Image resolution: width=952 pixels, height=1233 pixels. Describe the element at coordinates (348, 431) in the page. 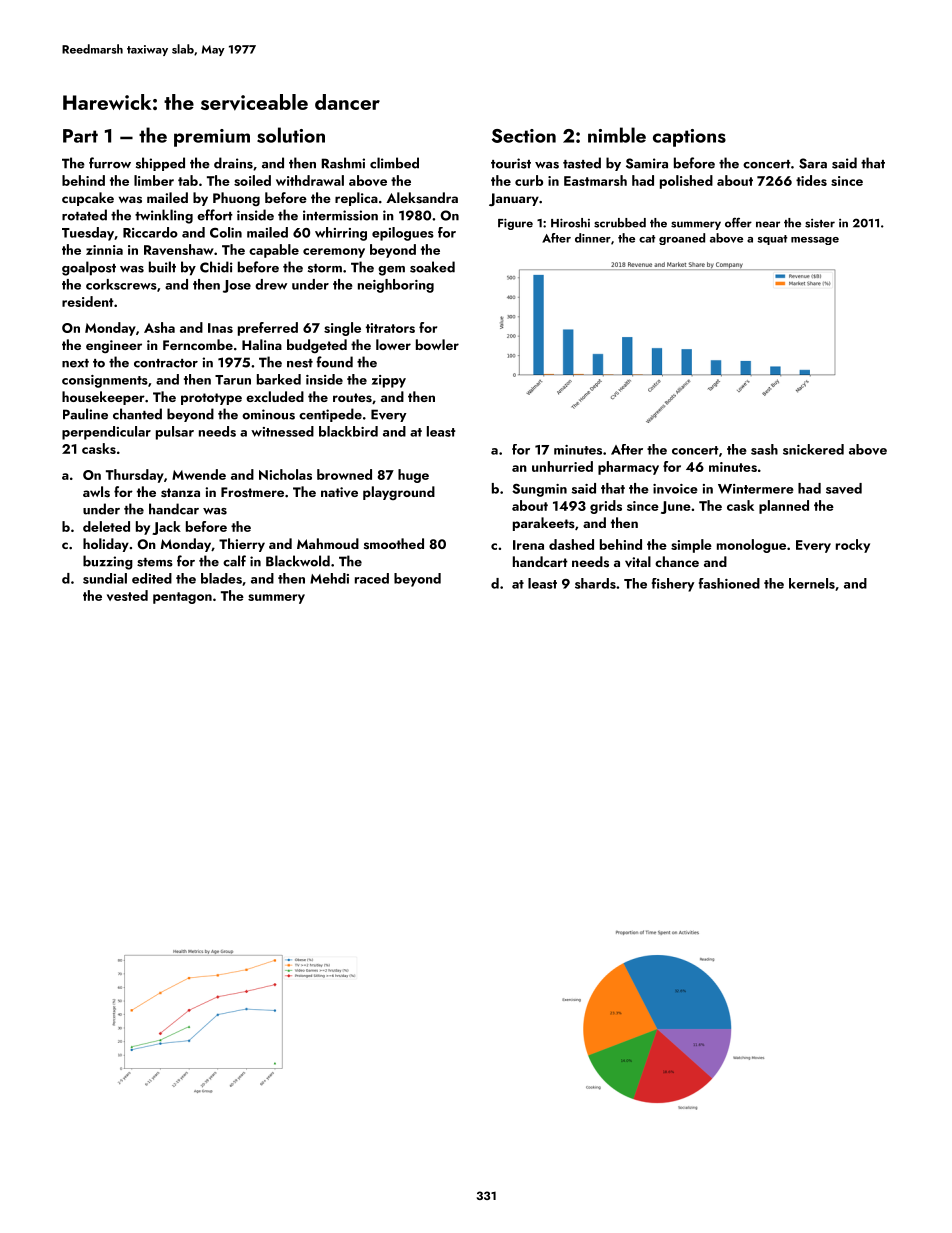

I see `blackbird` at that location.
